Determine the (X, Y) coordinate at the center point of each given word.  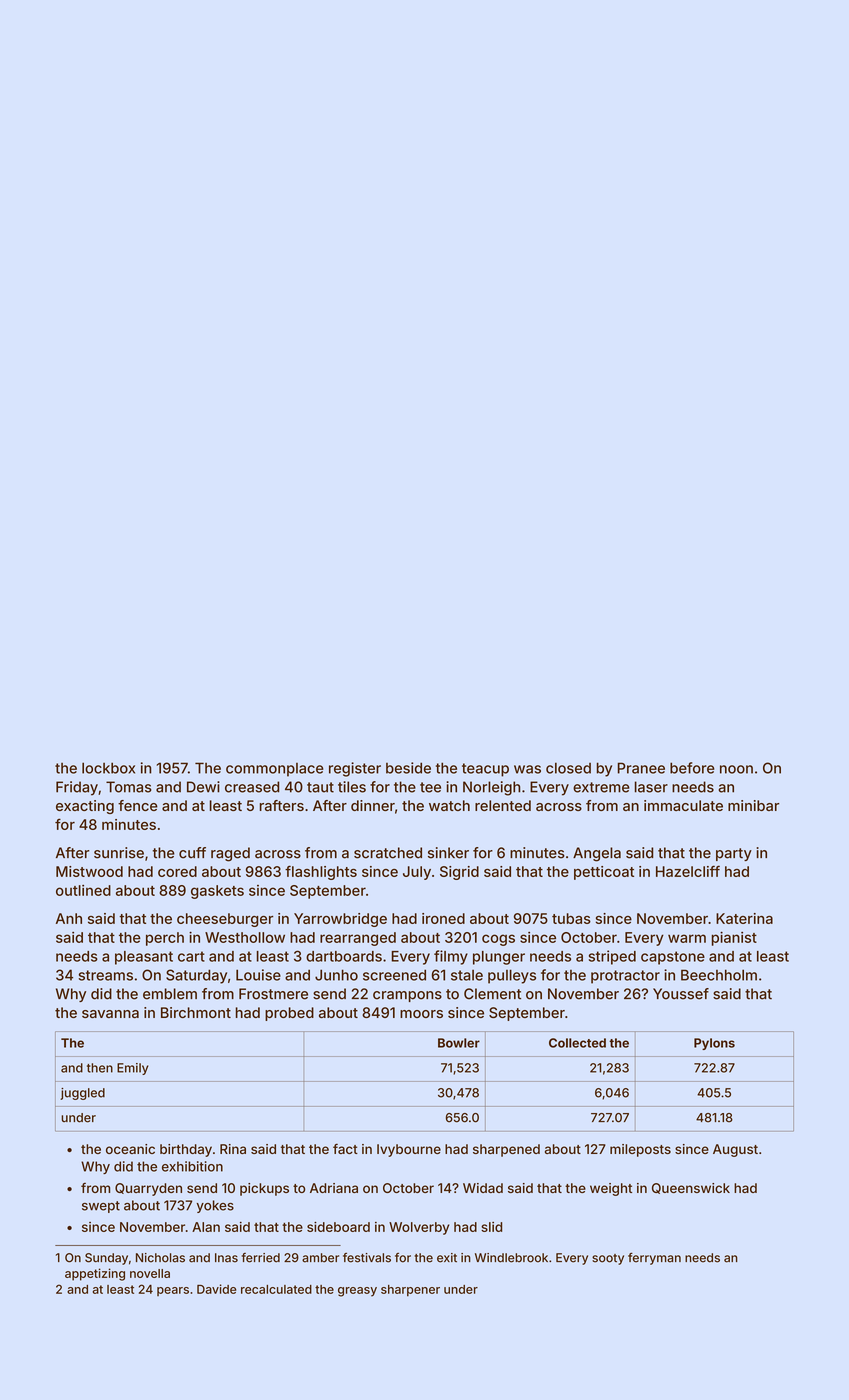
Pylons (714, 1044)
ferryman (654, 1258)
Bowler (459, 1043)
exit (447, 1258)
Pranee (641, 768)
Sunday (106, 1259)
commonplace (274, 770)
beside (408, 768)
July (417, 873)
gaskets (217, 892)
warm (687, 938)
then (100, 1068)
